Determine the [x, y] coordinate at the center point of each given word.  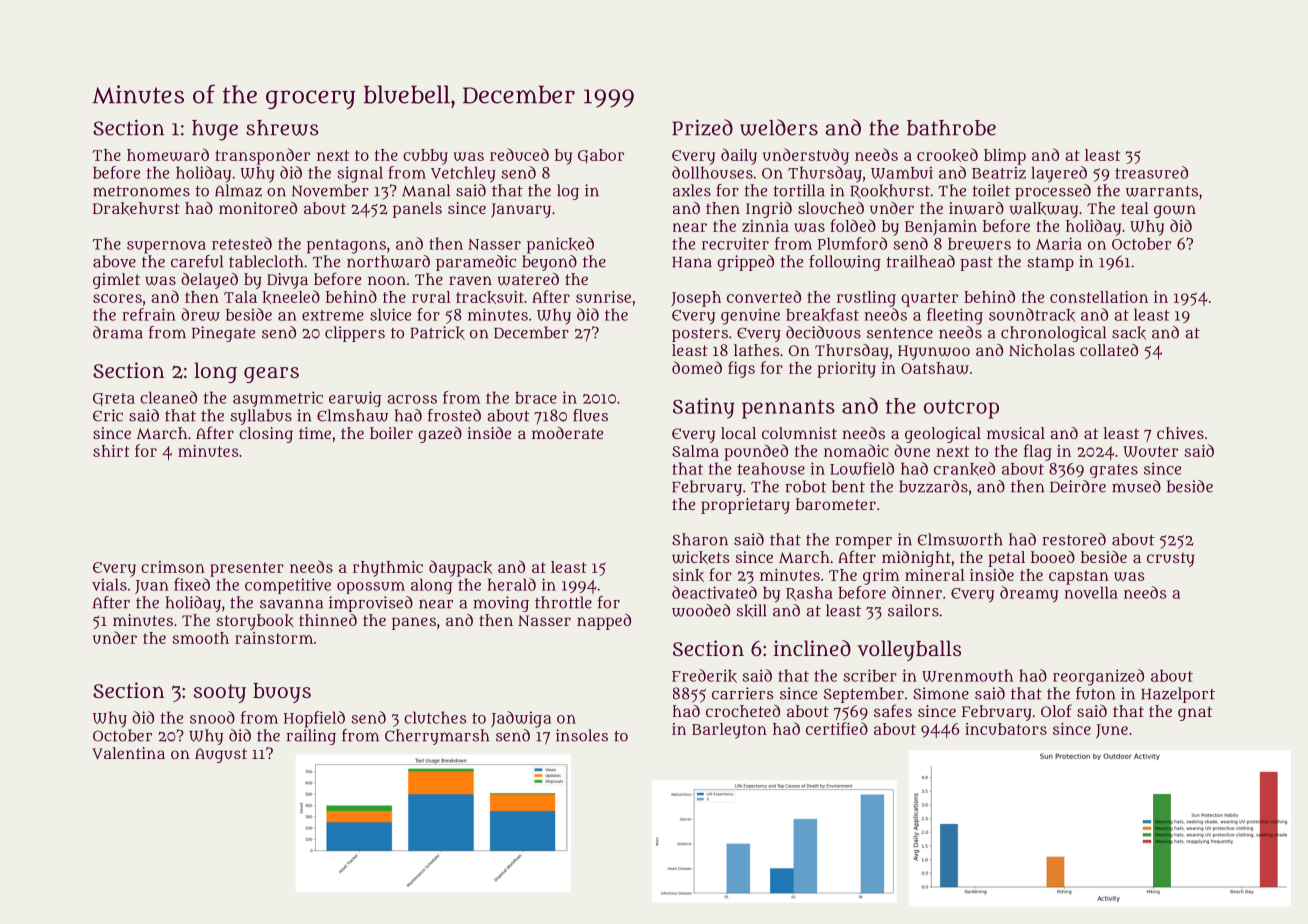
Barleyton [729, 731]
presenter [247, 569]
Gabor [601, 156]
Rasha [809, 593]
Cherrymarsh [437, 737]
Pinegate [223, 334]
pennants [788, 409]
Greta [114, 399]
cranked [964, 469]
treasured [1151, 172]
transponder [262, 156]
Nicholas [1042, 350]
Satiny [704, 408]
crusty [1171, 559]
